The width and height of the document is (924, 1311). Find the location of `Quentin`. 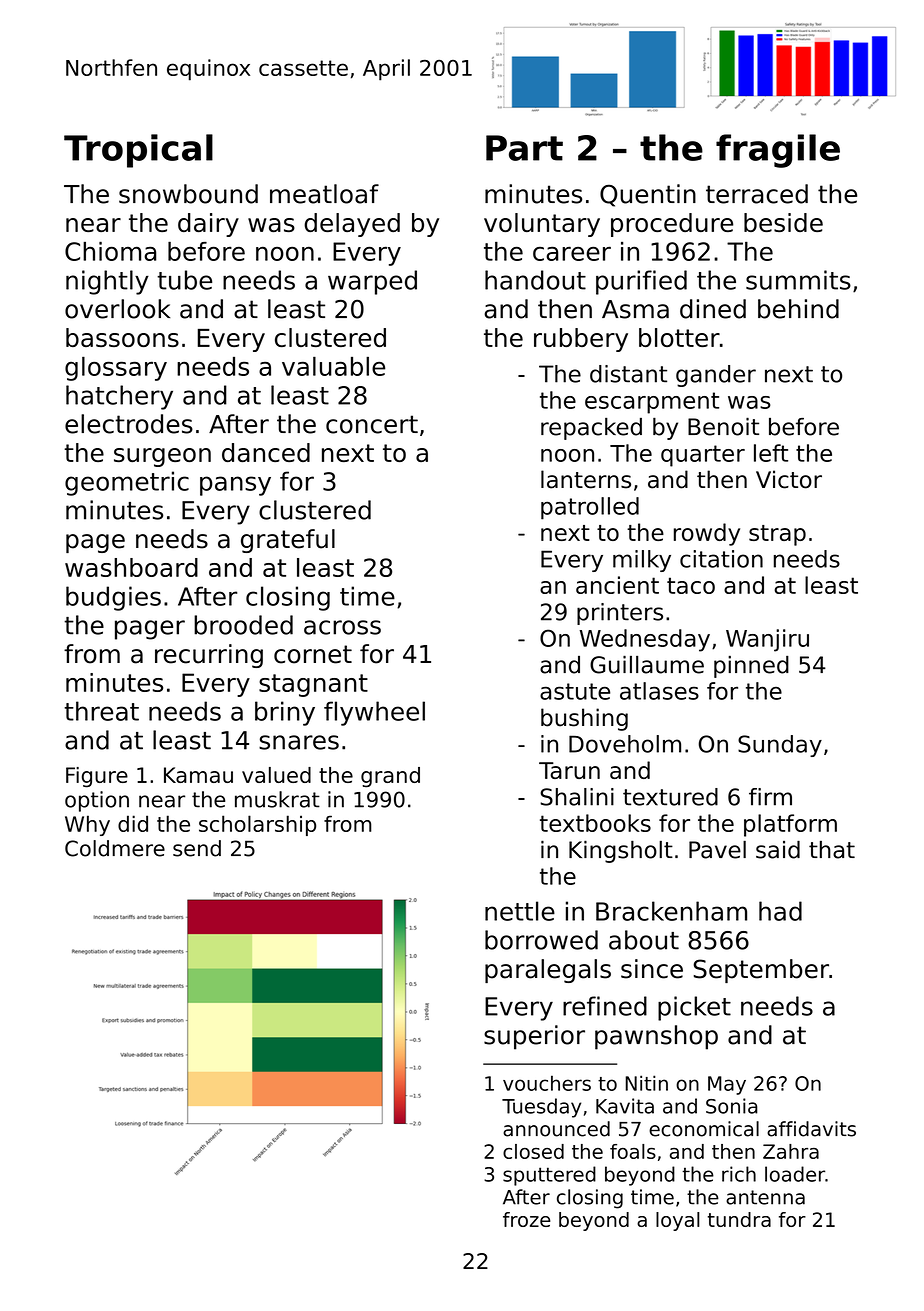

Quentin is located at coordinates (648, 195).
